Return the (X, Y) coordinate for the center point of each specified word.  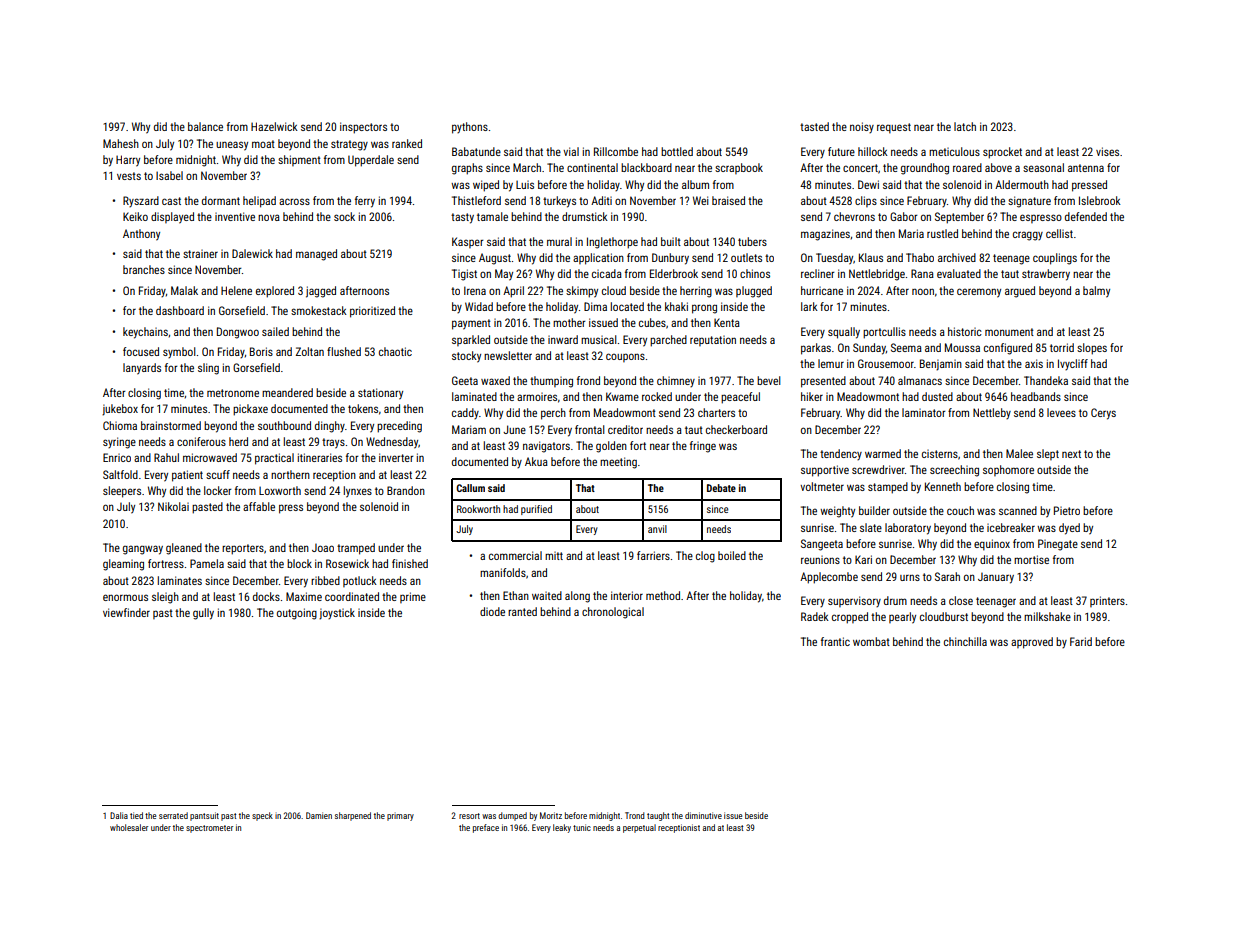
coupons (625, 357)
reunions (820, 560)
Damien (319, 815)
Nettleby (992, 413)
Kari (863, 559)
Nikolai (173, 506)
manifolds (503, 572)
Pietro (1067, 510)
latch (965, 126)
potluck (360, 581)
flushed (344, 351)
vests (129, 176)
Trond (635, 815)
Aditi (601, 200)
